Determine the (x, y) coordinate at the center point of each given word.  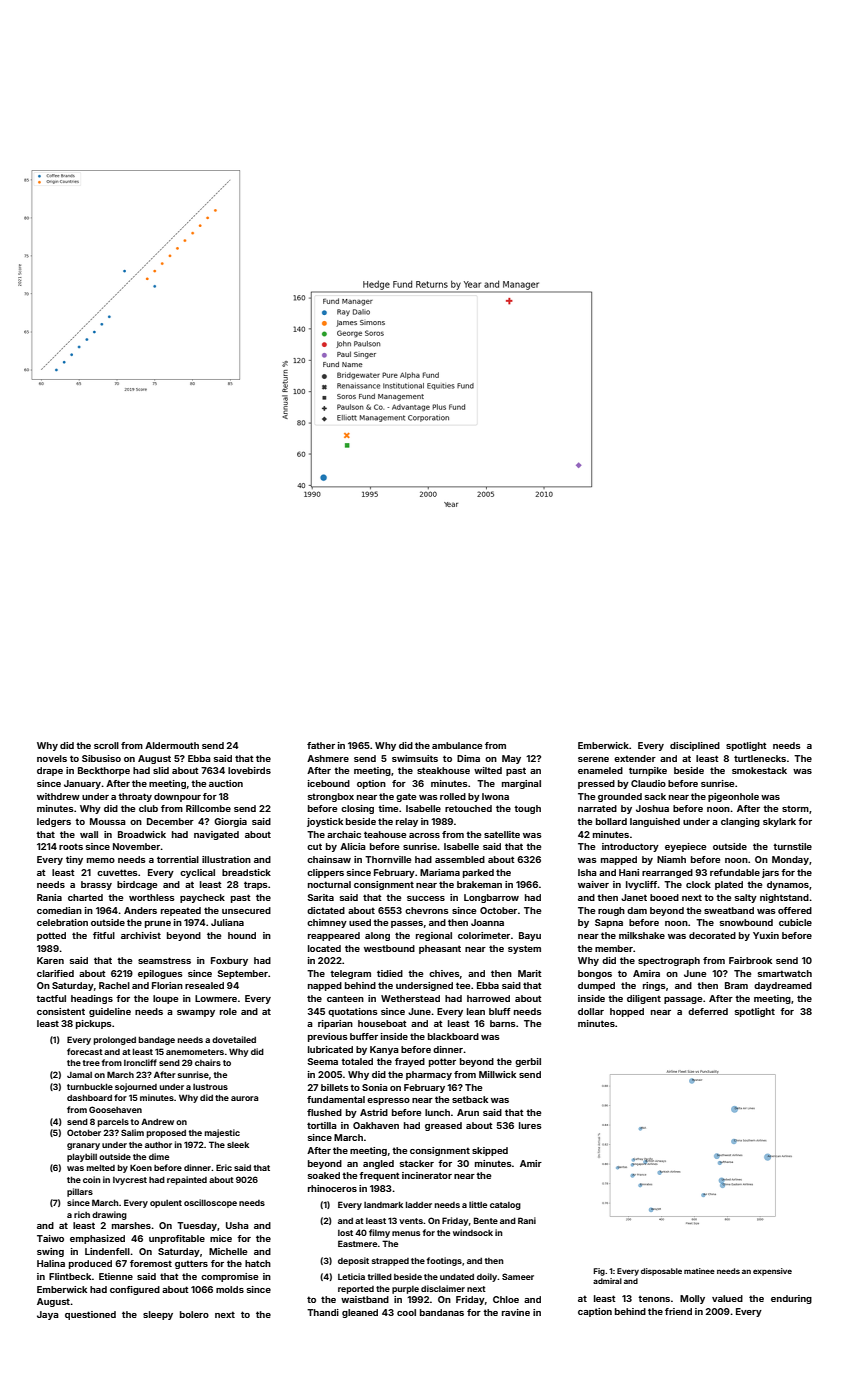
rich (82, 1214)
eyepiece (685, 847)
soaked (324, 1175)
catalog (505, 1206)
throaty (135, 797)
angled (378, 1164)
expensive (772, 1272)
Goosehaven (115, 1109)
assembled (460, 859)
